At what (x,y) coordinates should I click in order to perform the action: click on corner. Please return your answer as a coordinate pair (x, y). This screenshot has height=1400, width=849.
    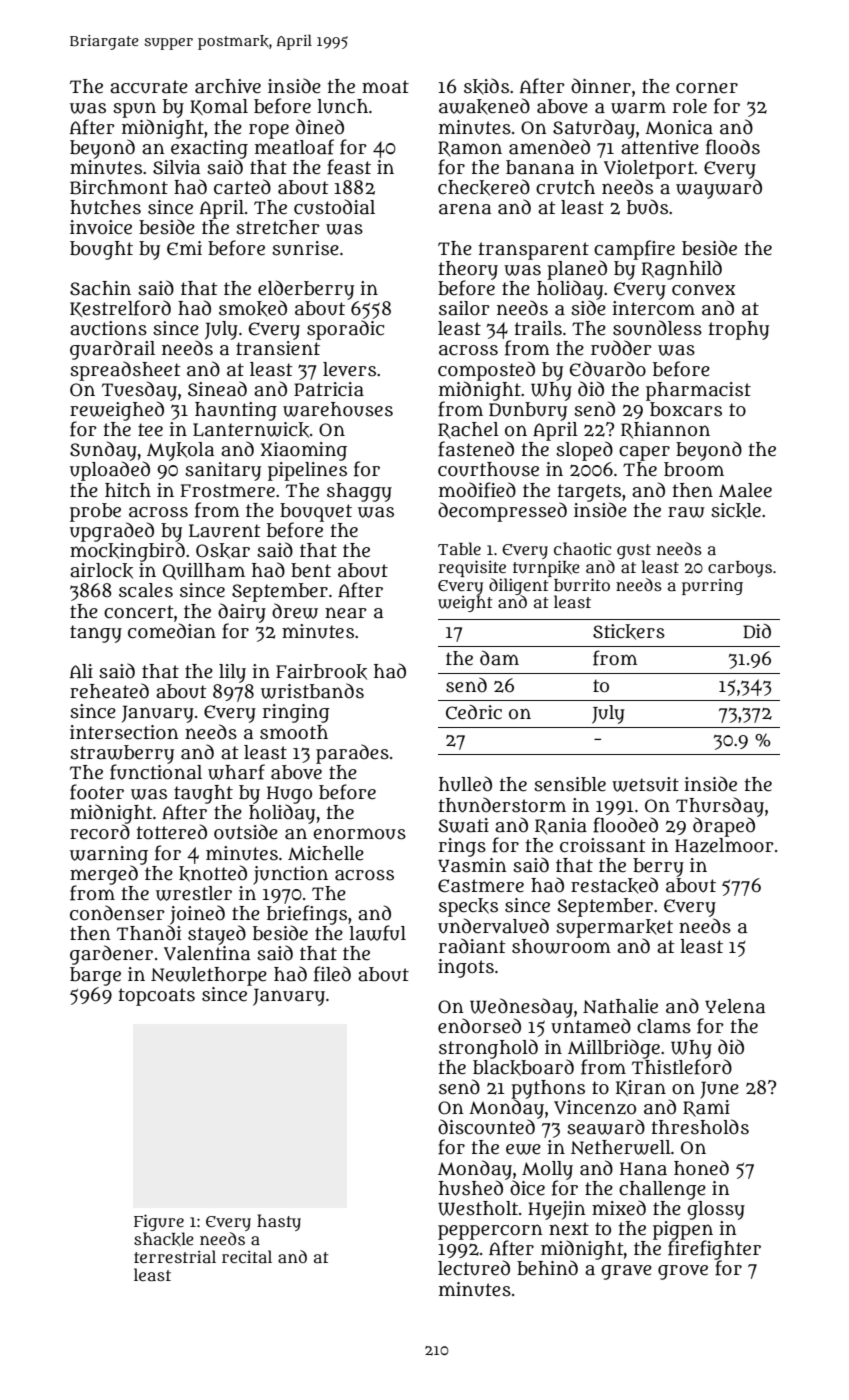
    Looking at the image, I should click on (707, 88).
